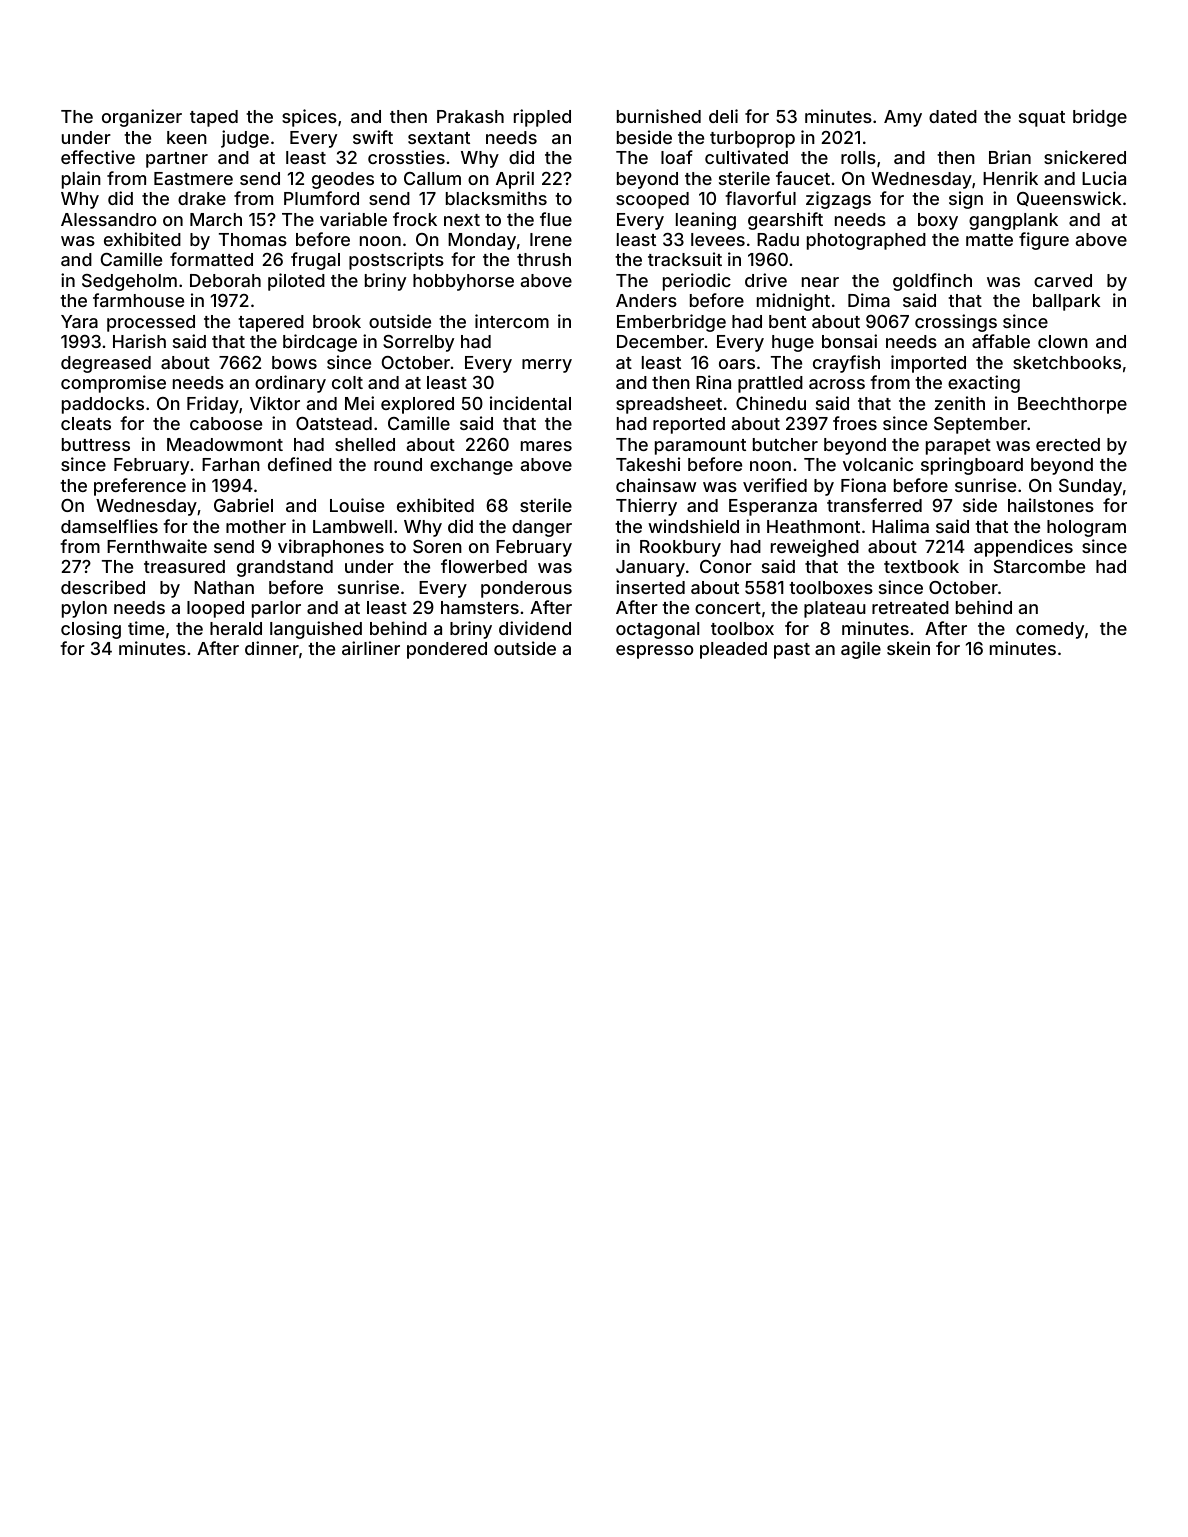 The width and height of the screenshot is (1188, 1537). I want to click on described, so click(103, 587).
